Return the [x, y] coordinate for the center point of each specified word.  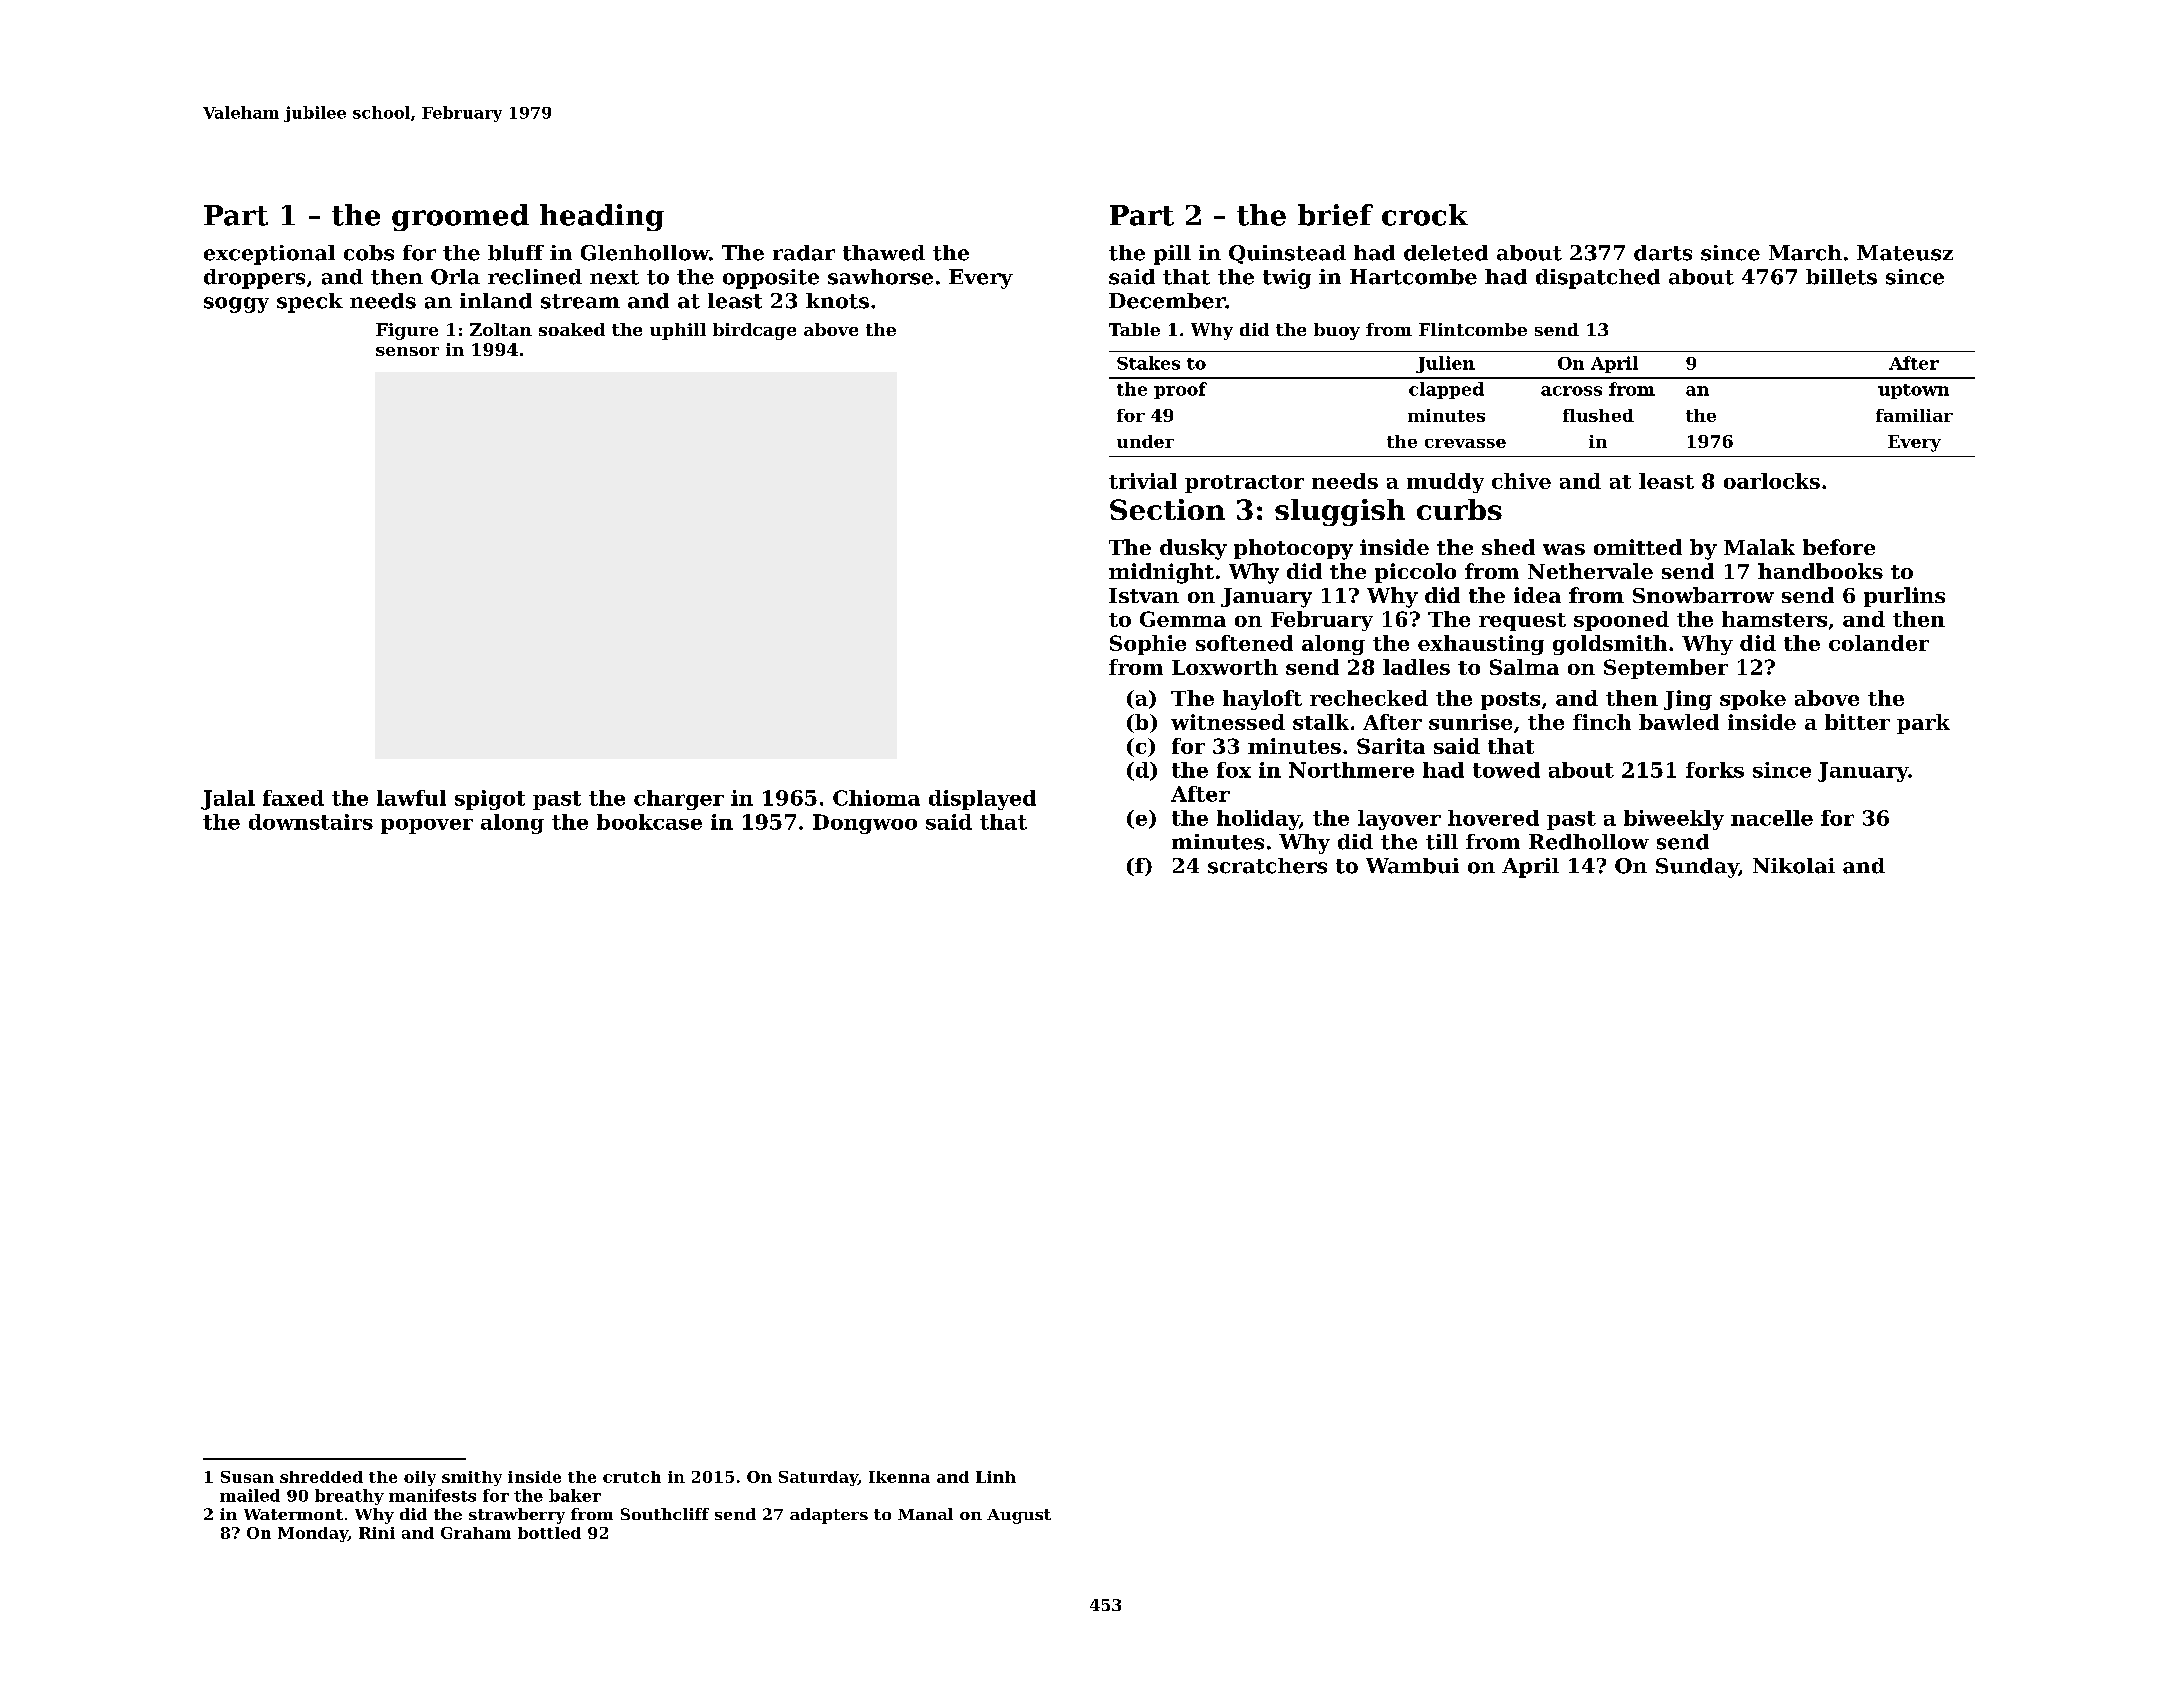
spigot [490, 800]
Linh [996, 1477]
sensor [407, 351]
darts [1663, 253]
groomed [460, 217]
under [1145, 441]
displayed [982, 800]
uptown [1913, 391]
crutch [632, 1477]
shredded [321, 1477]
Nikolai [1794, 866]
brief [1335, 215]
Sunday [1697, 868]
